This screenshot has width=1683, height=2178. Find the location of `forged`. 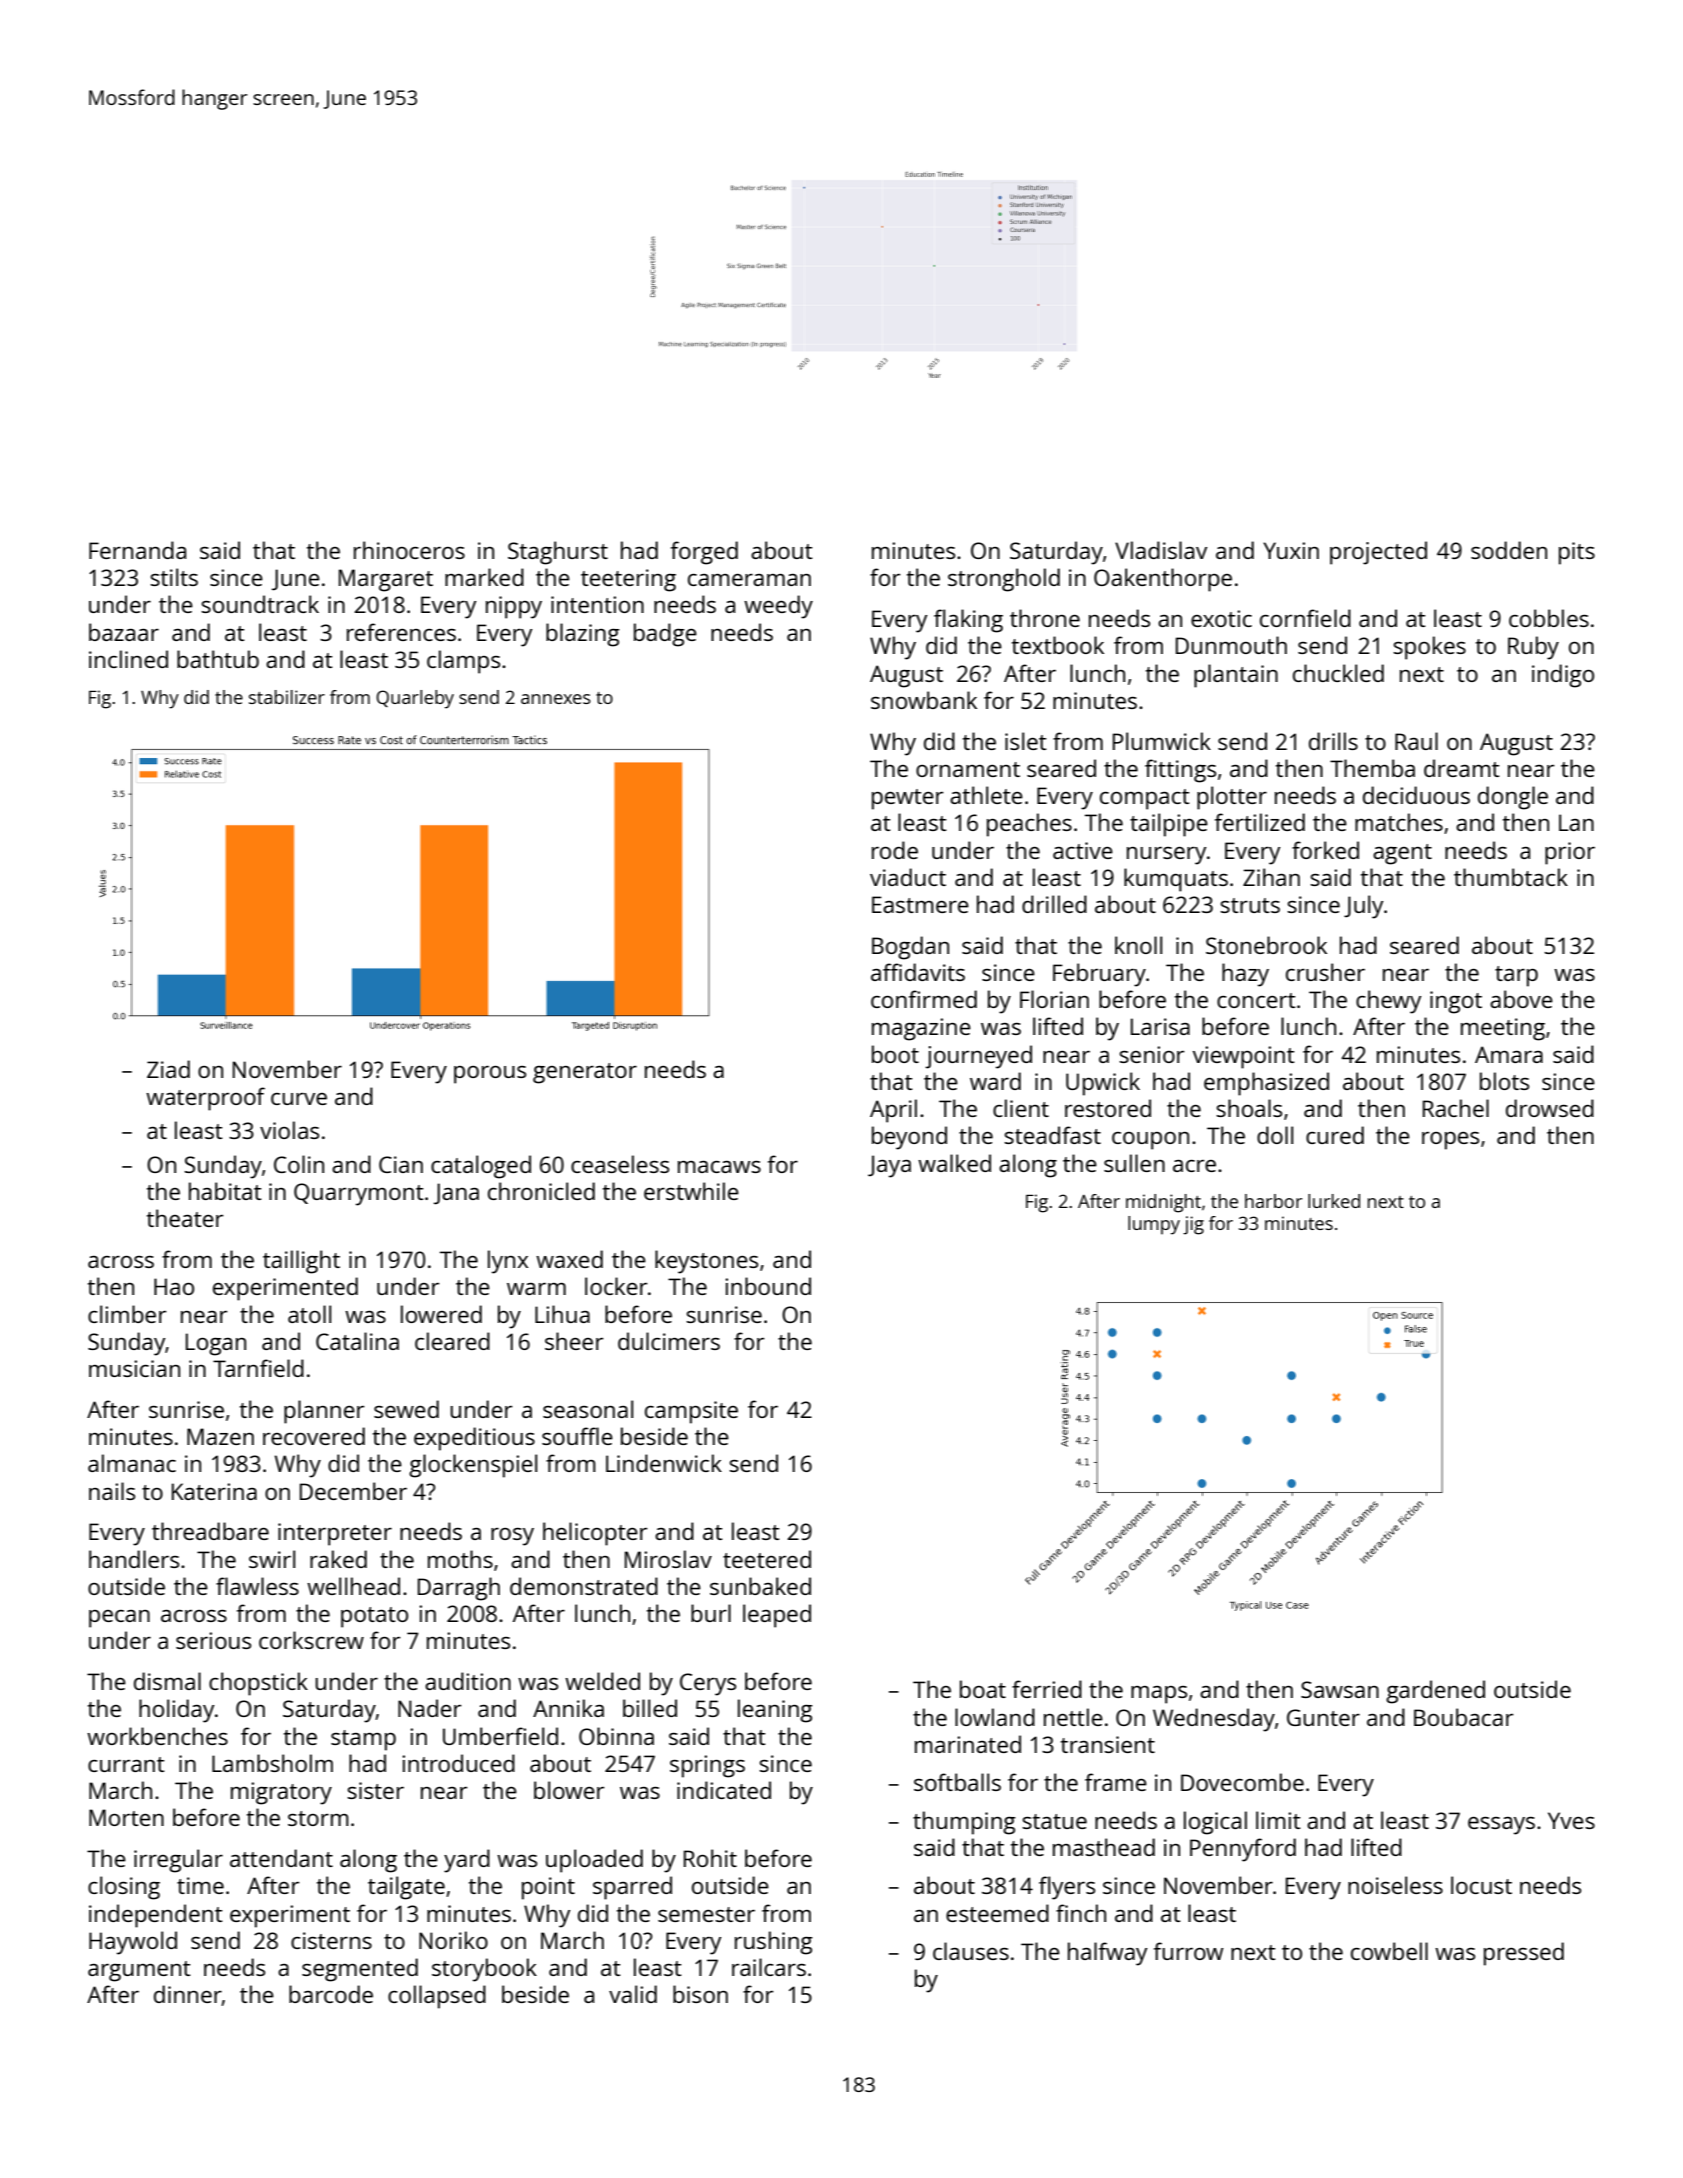

forged is located at coordinates (704, 553).
